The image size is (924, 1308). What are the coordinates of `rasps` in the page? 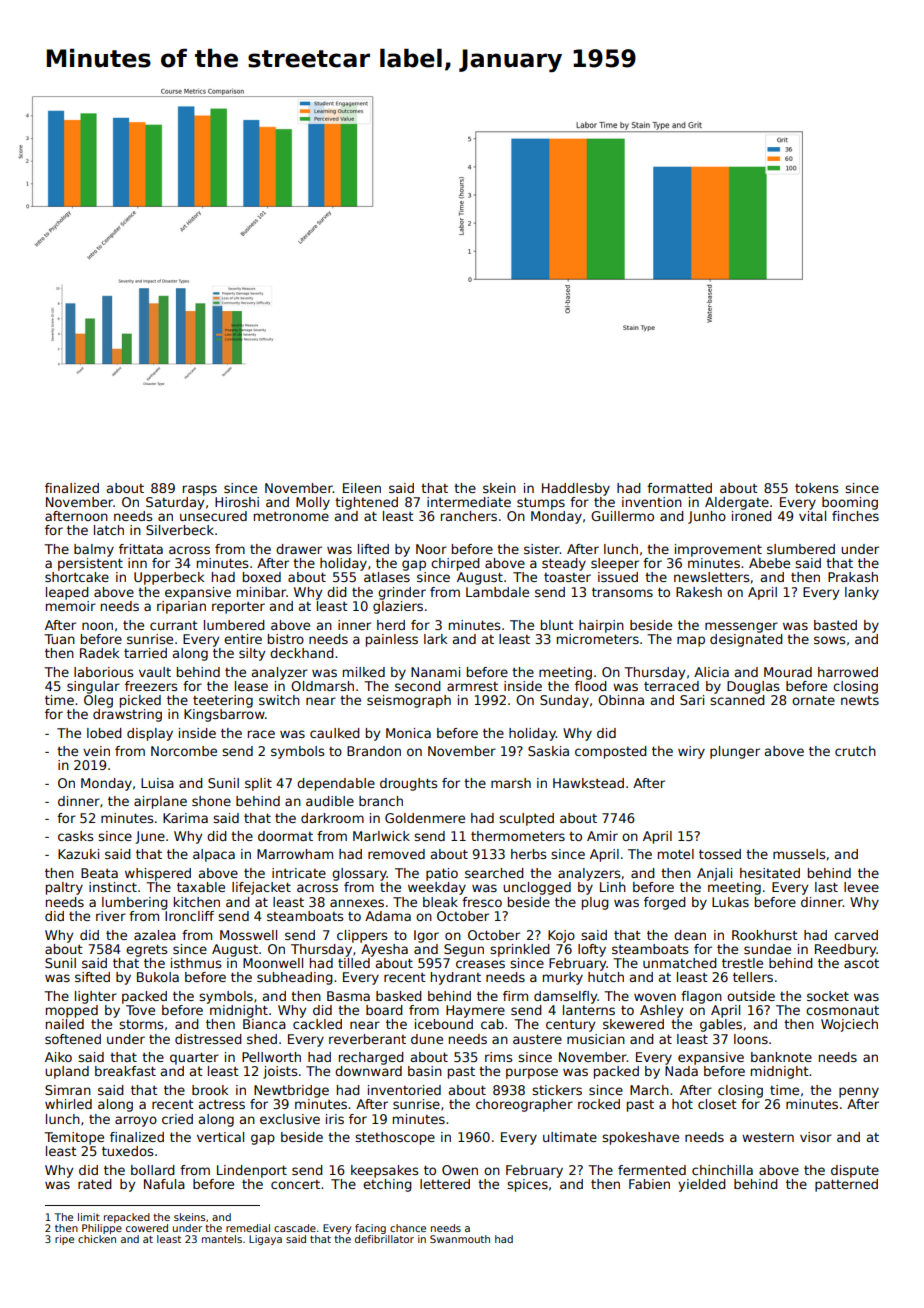 It's located at (200, 490).
